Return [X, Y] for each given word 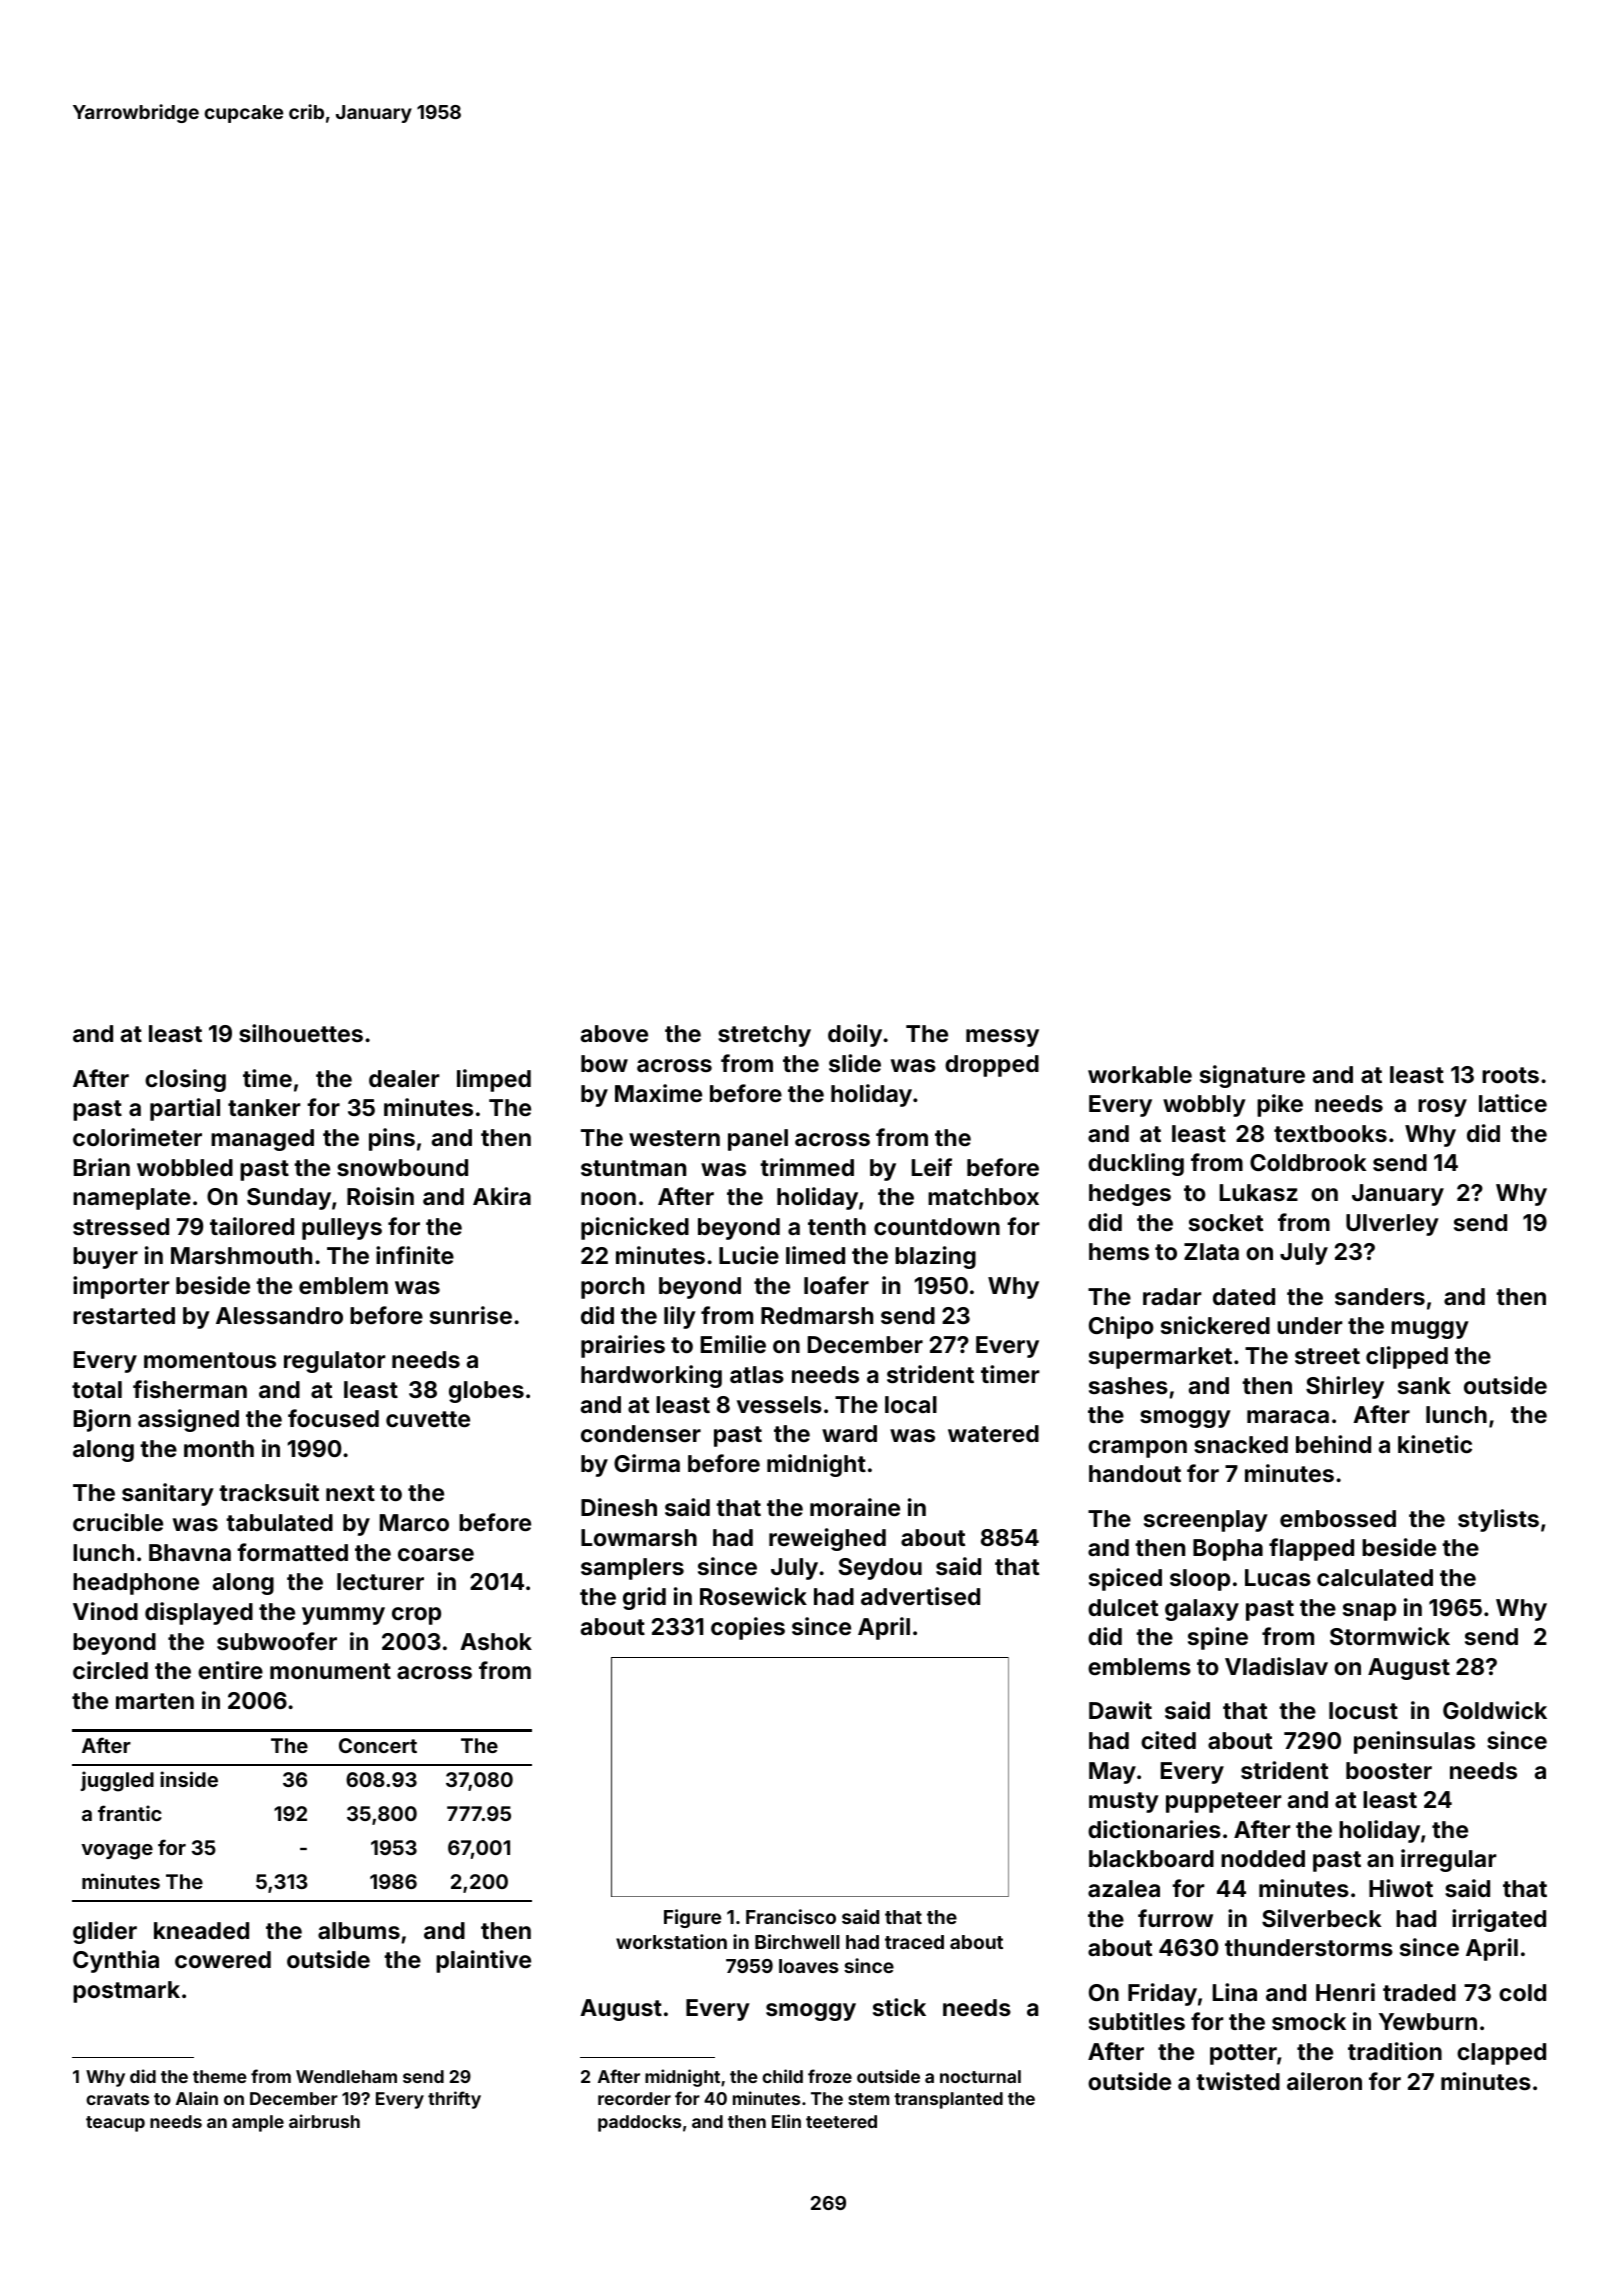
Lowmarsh [639, 1537]
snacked [1241, 1444]
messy [1002, 1038]
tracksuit [269, 1492]
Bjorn [102, 1420]
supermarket [1160, 1358]
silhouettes [301, 1033]
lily [680, 1317]
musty [1124, 1802]
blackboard [1151, 1858]
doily [855, 1035]
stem [868, 2099]
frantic [130, 1813]
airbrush [324, 2121]
